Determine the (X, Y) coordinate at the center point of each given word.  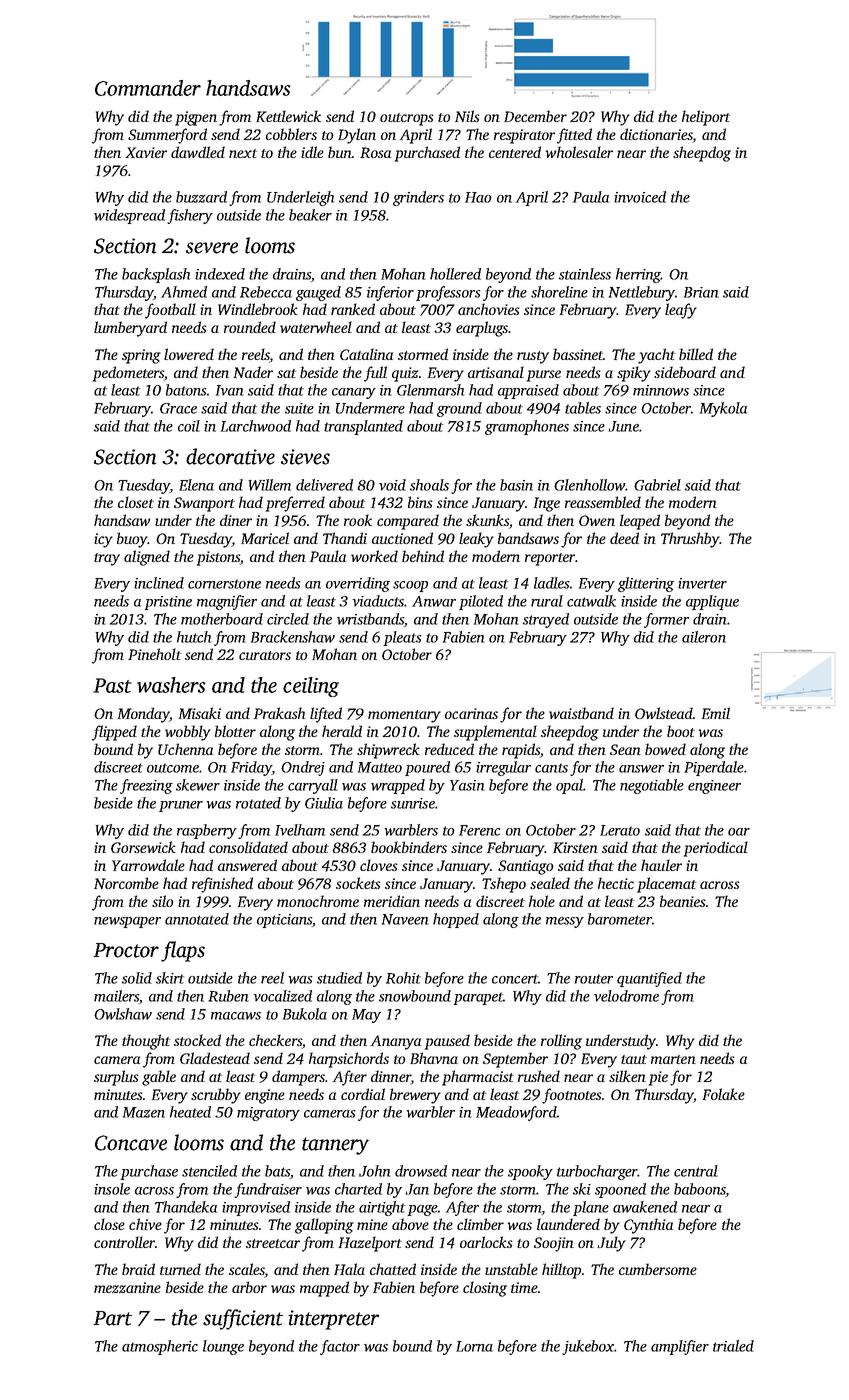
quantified (649, 979)
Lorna (474, 1346)
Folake (724, 1094)
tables (583, 408)
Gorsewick (143, 847)
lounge (223, 1347)
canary (354, 393)
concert (515, 979)
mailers (116, 996)
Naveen (405, 919)
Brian (701, 292)
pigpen (196, 118)
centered (515, 152)
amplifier (680, 1347)
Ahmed (184, 292)
